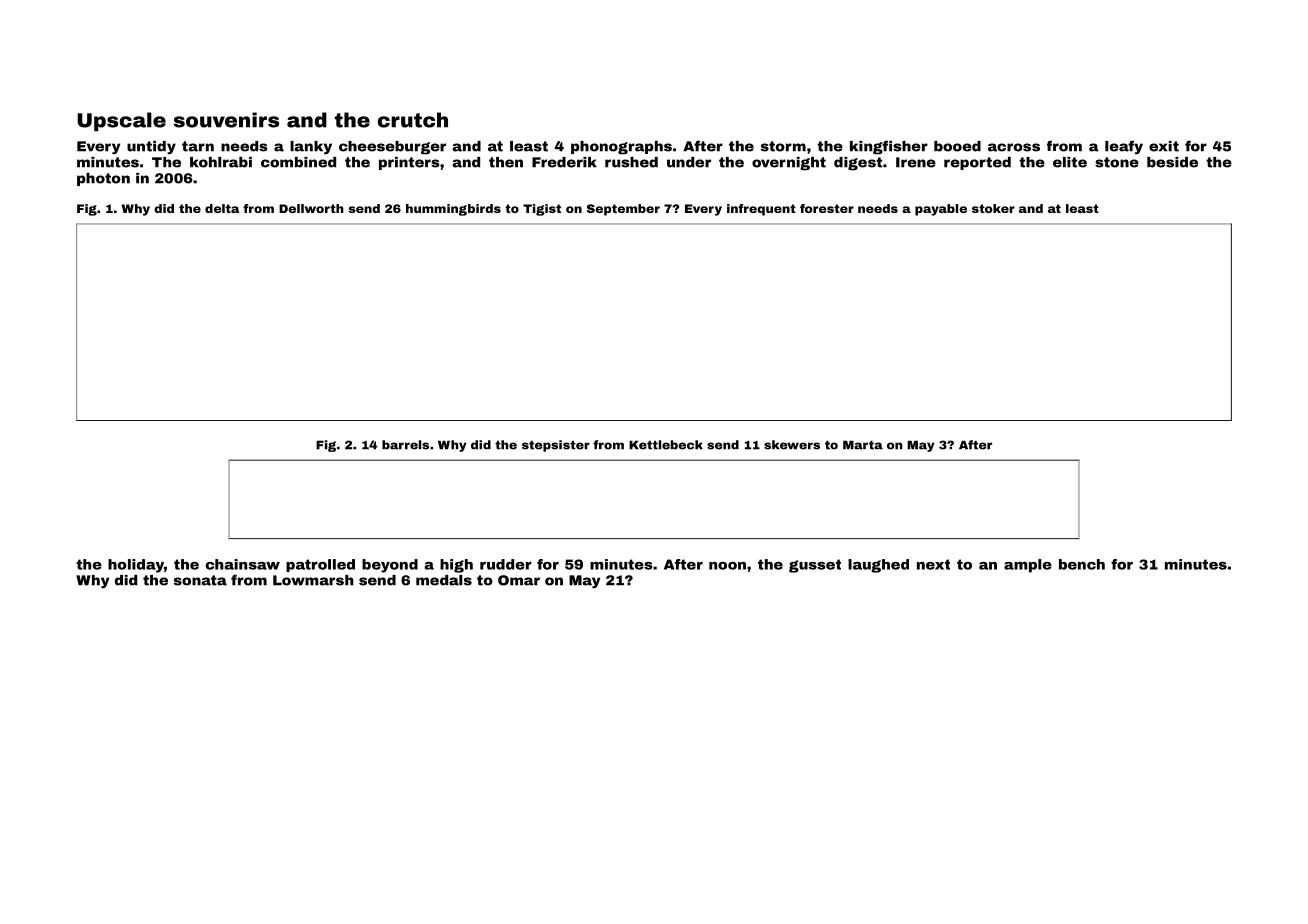 The image size is (1308, 924). Describe the element at coordinates (621, 148) in the screenshot. I see `phonographs` at that location.
